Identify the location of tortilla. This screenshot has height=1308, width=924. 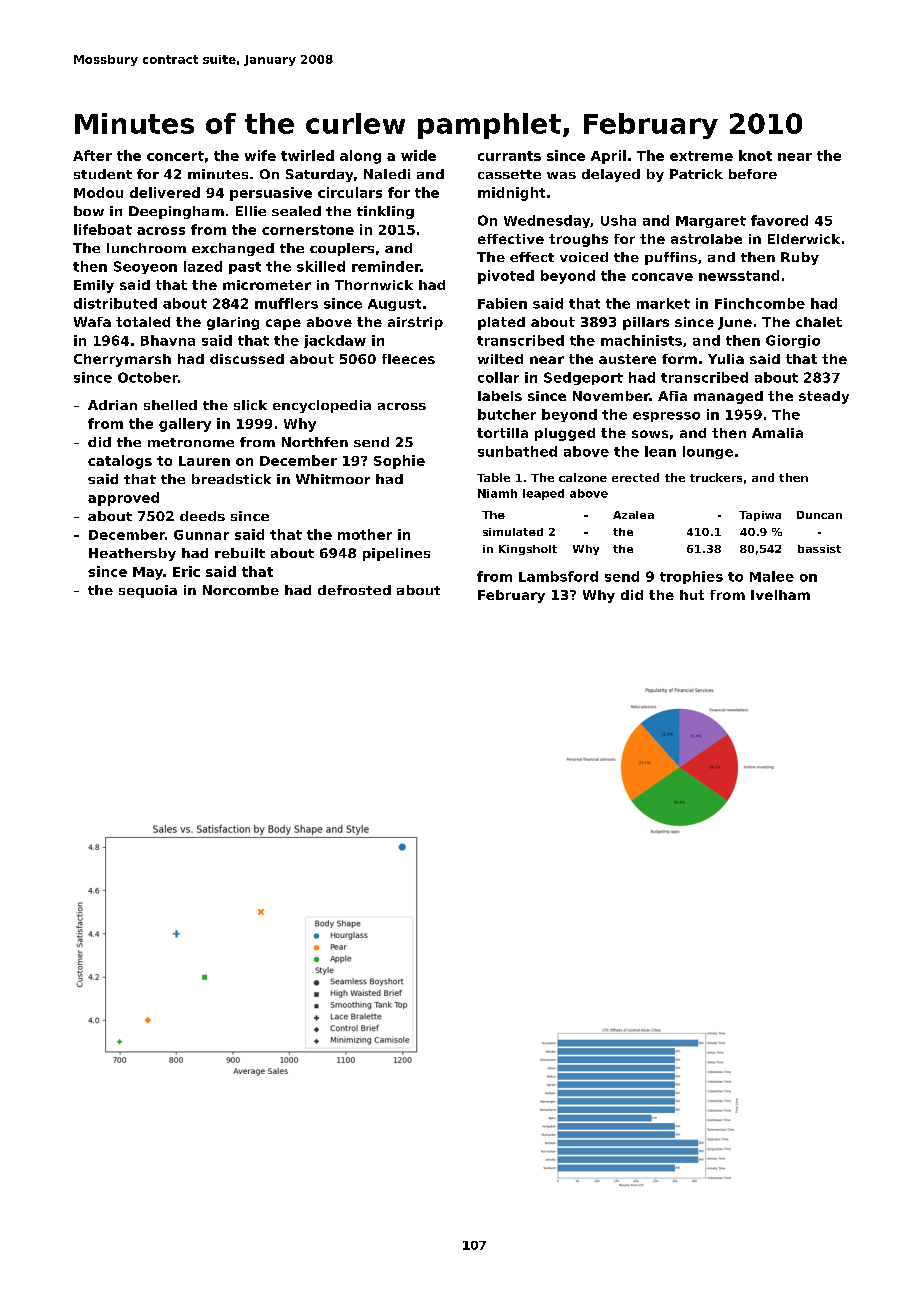
(502, 433).
